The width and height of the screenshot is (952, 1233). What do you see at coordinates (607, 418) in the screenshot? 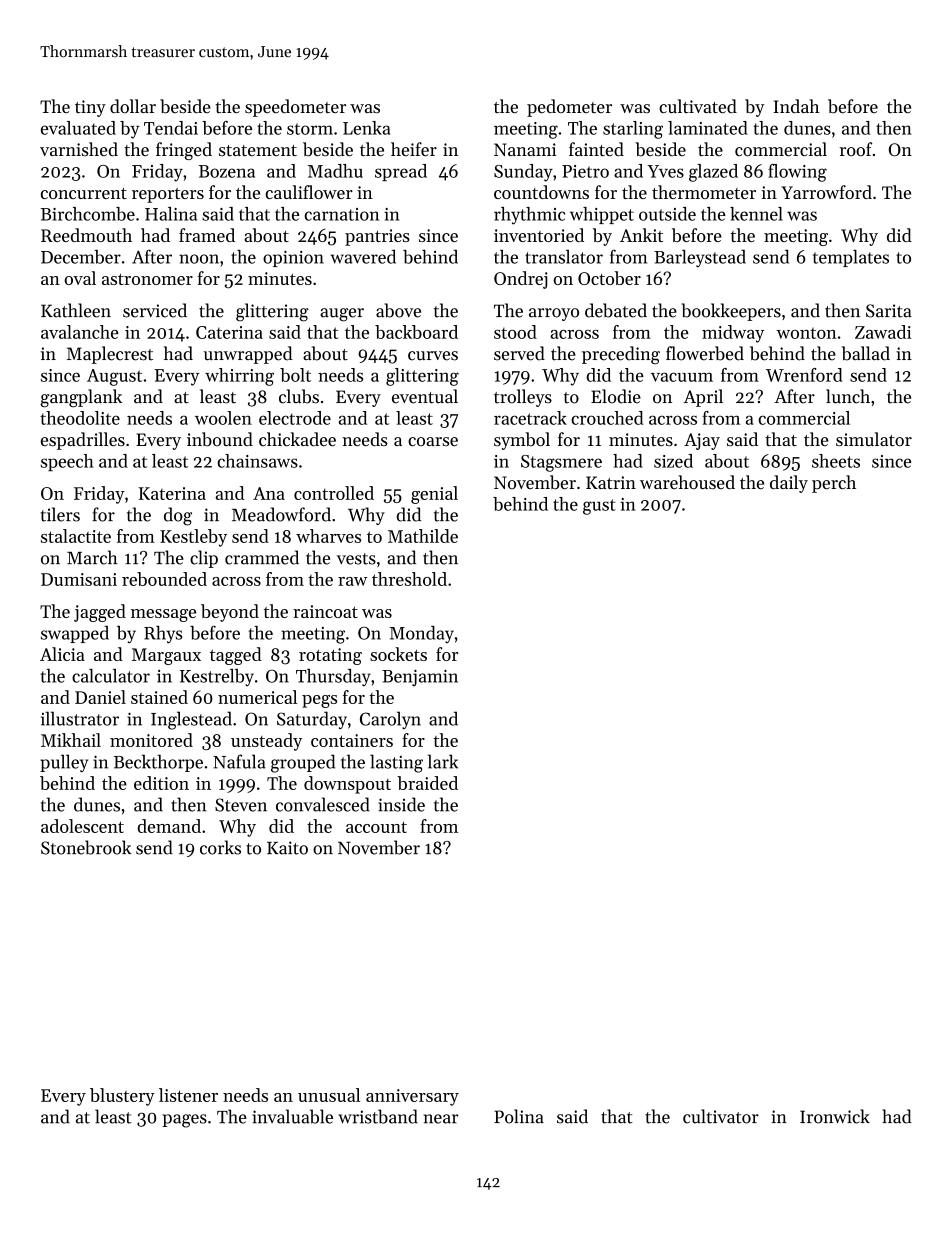
I see `crouched` at bounding box center [607, 418].
